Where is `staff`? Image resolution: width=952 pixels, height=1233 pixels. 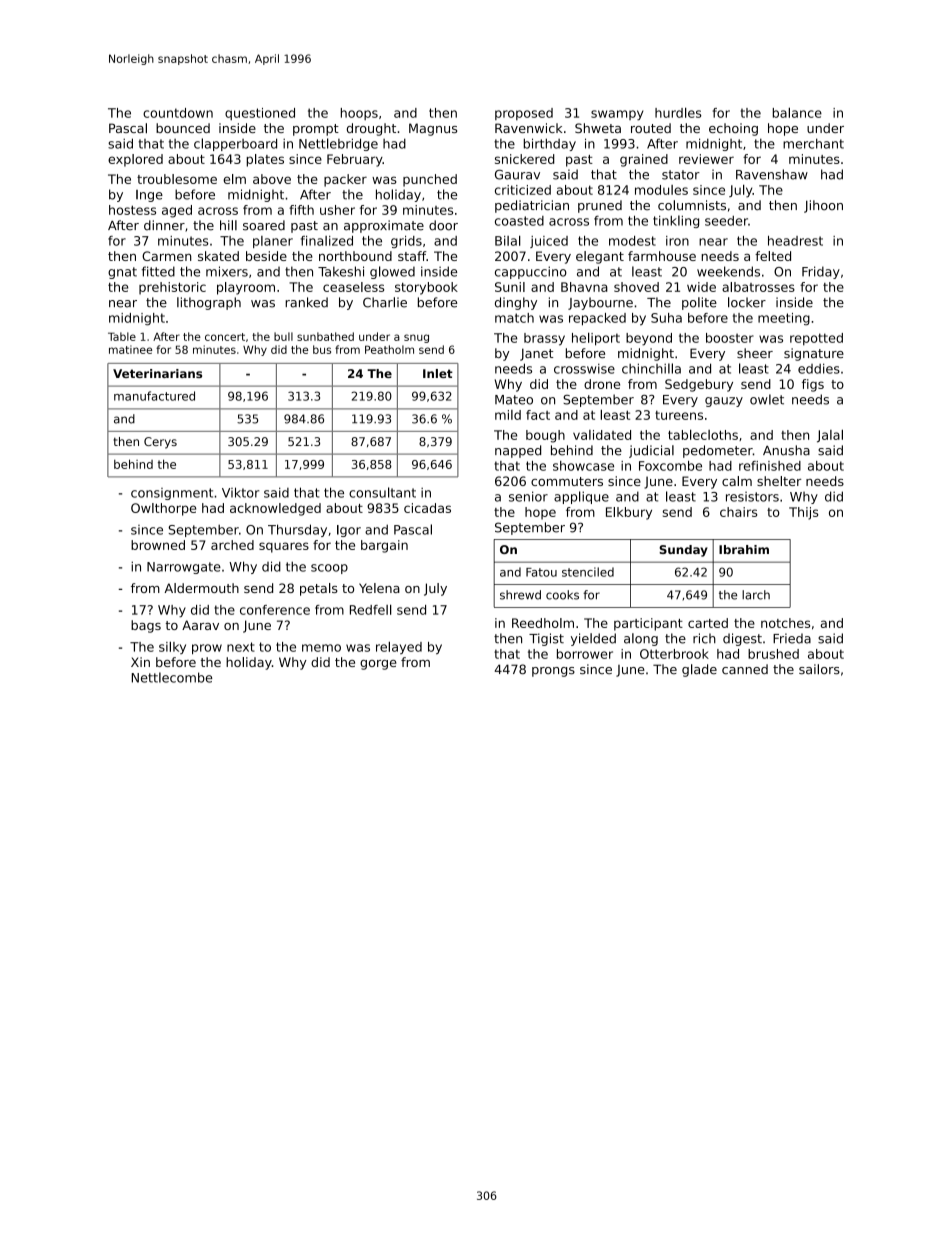
staff is located at coordinates (412, 256).
